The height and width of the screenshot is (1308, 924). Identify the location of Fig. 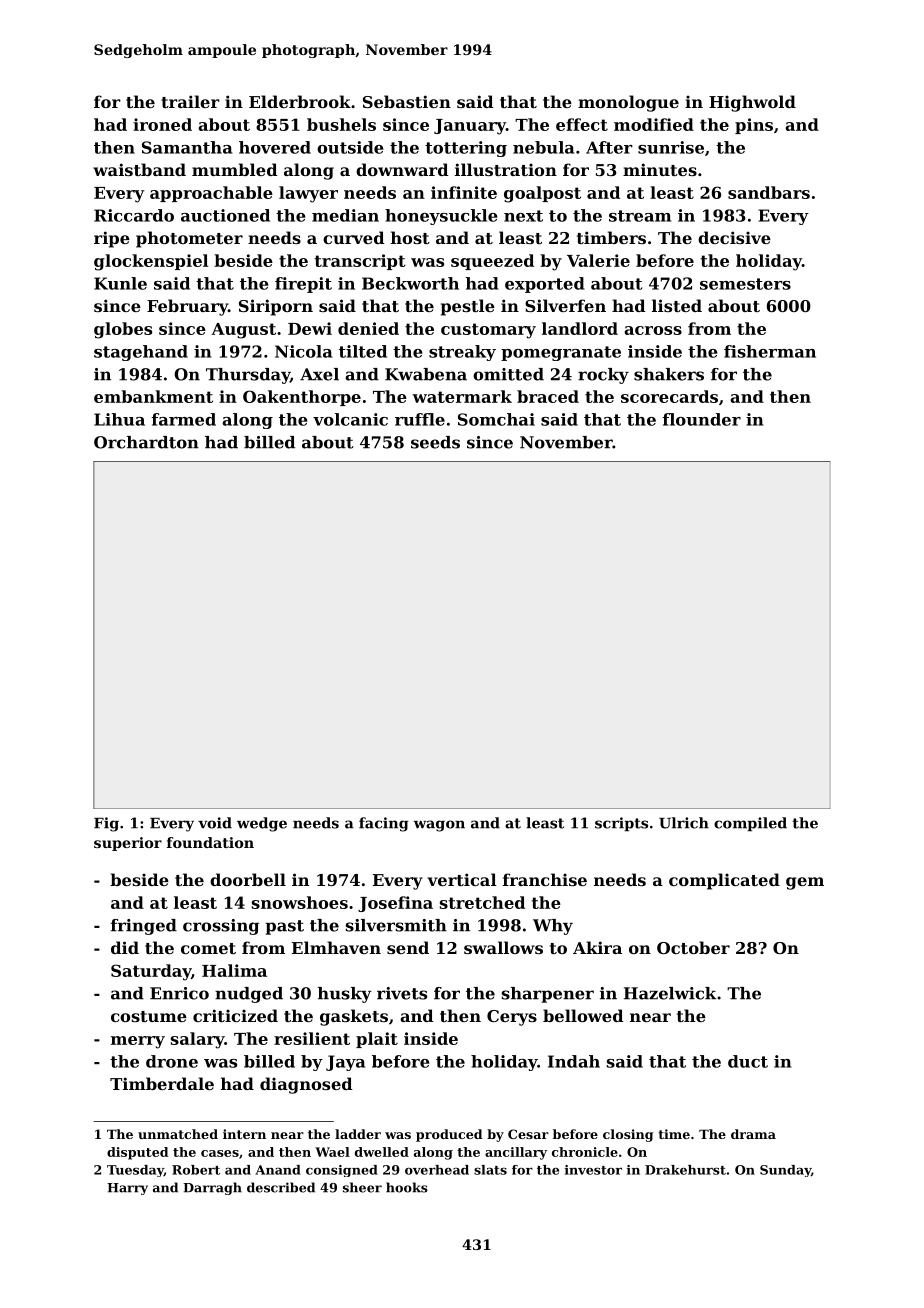
(106, 824).
